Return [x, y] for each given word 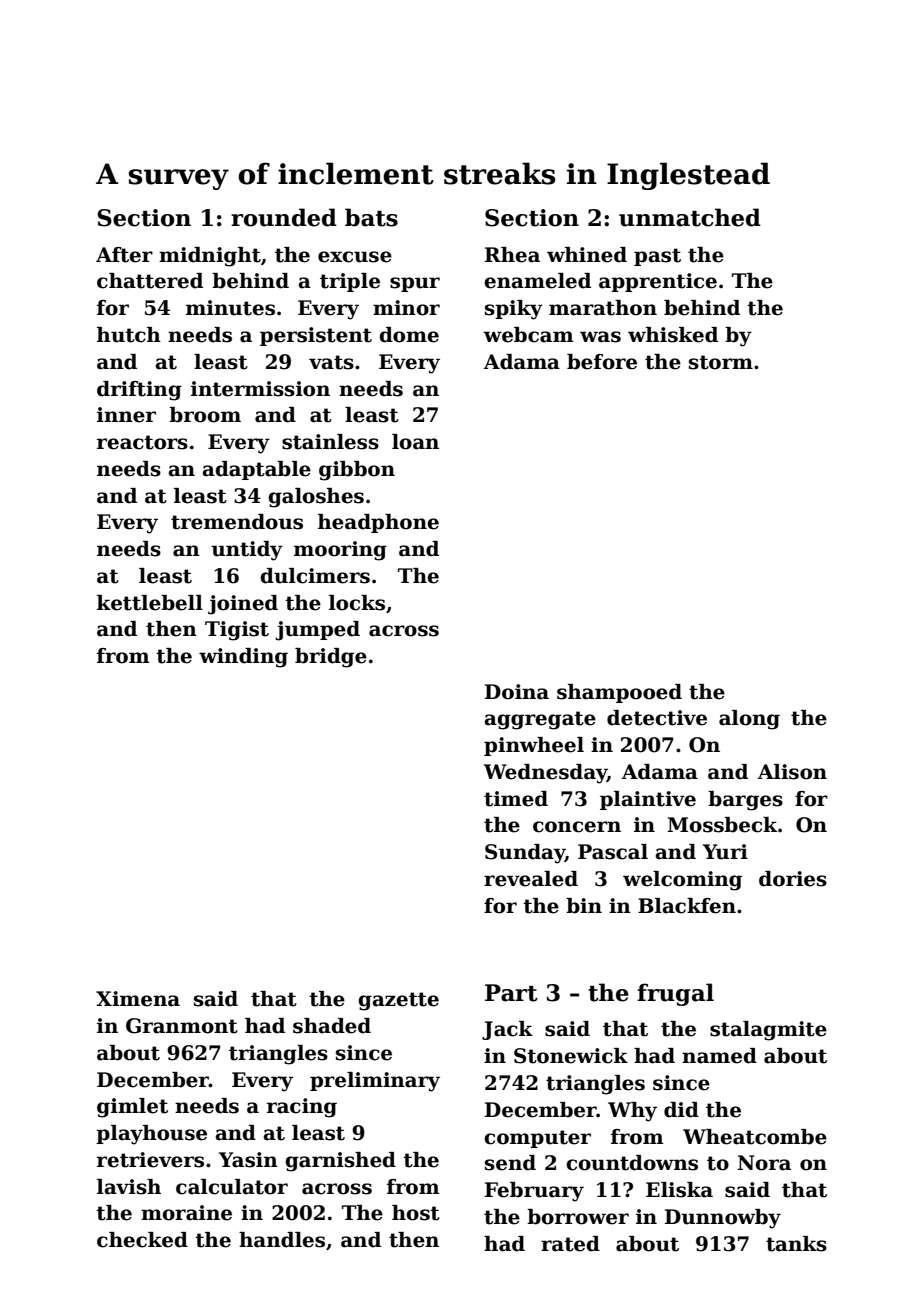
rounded [284, 217]
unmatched [690, 217]
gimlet [132, 1108]
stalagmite [768, 1031]
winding [243, 658]
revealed [531, 879]
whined [587, 255]
